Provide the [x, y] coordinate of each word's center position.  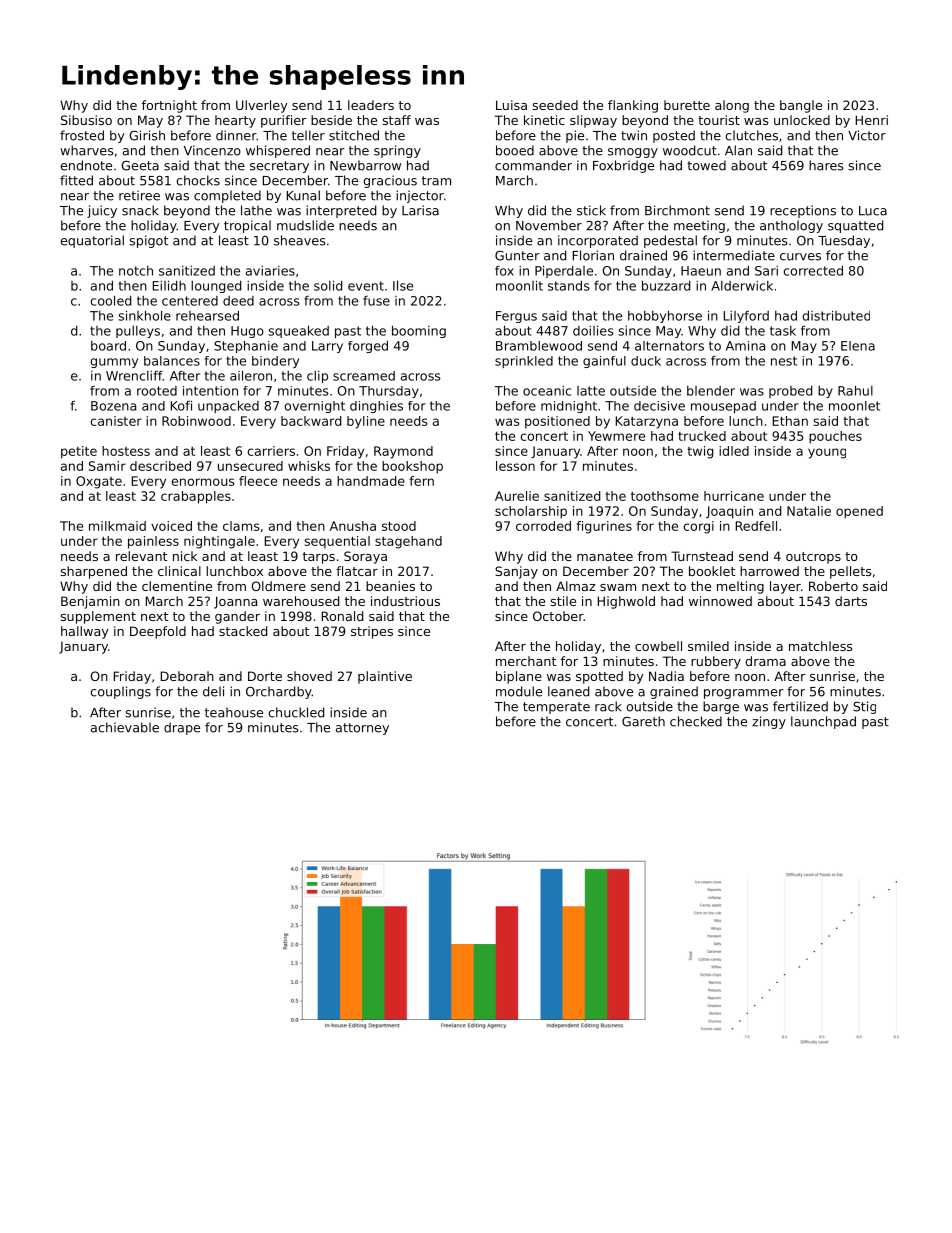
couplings [120, 692]
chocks [198, 180]
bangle [801, 106]
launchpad [823, 722]
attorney [362, 729]
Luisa [511, 105]
